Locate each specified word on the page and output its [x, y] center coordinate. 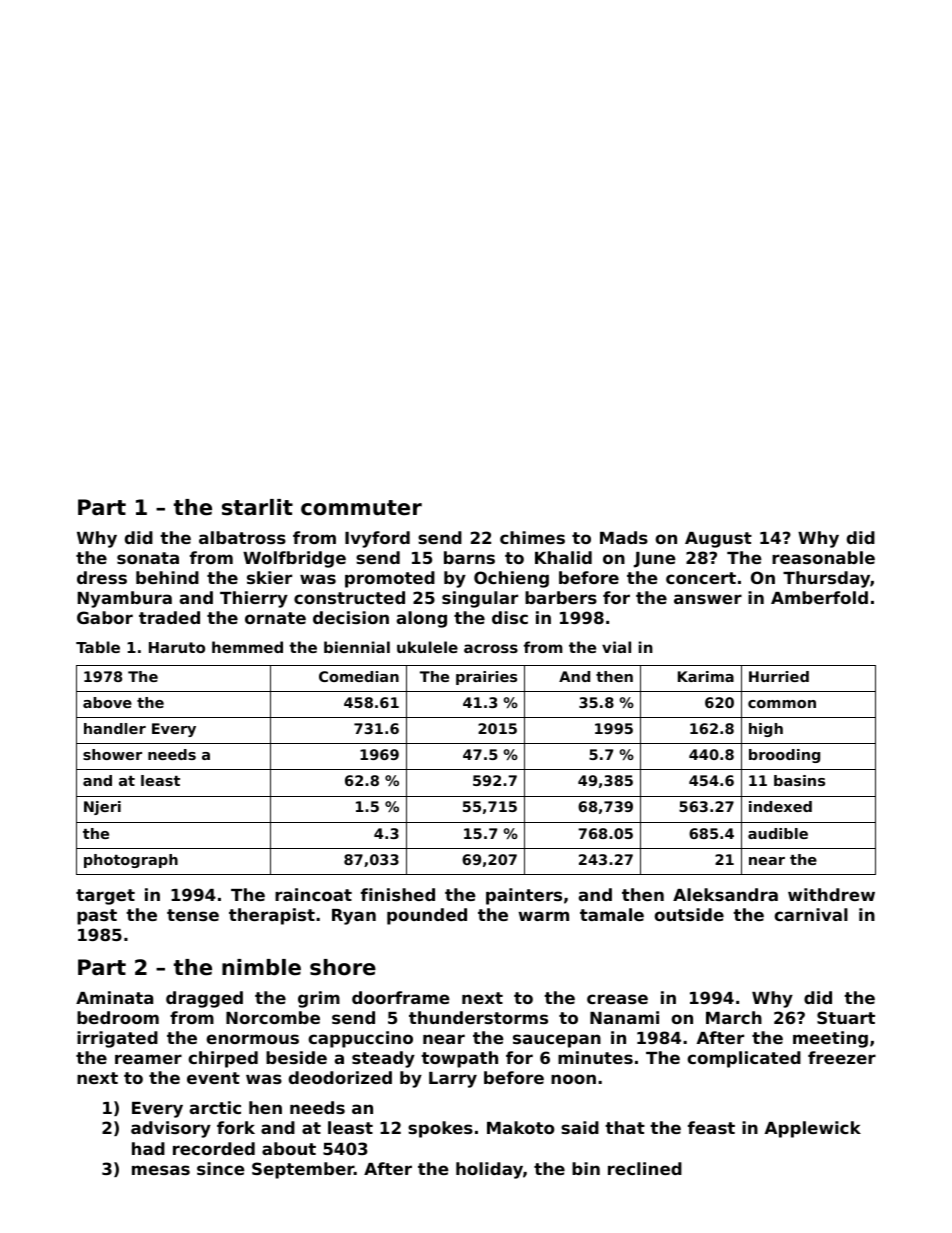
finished [398, 894]
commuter [361, 508]
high [766, 730]
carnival [811, 914]
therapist [272, 916]
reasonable [823, 557]
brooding [784, 756]
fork [236, 1127]
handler [115, 728]
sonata [148, 558]
